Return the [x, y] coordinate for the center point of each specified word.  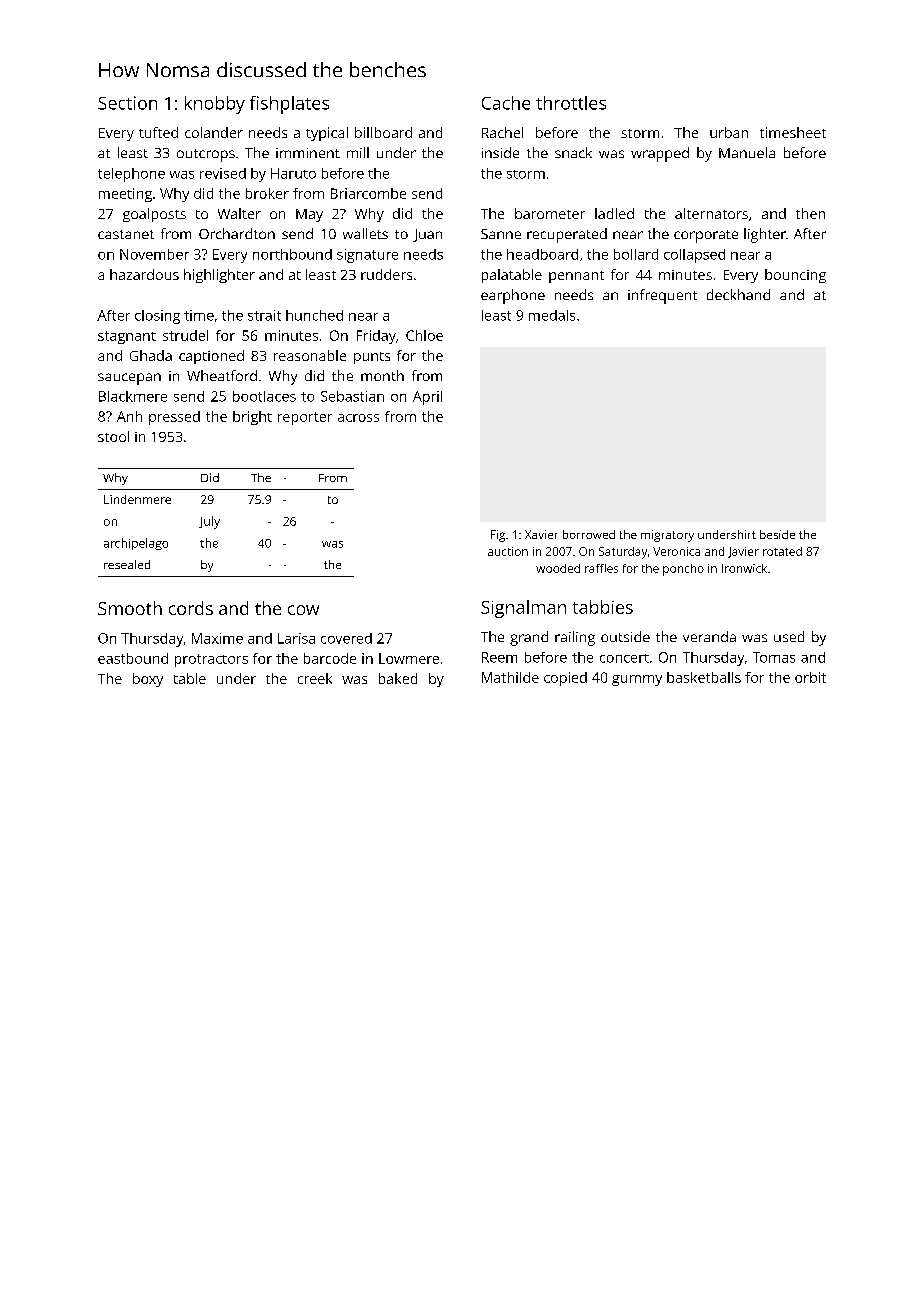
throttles [571, 103]
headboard [542, 254]
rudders [386, 274]
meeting [125, 195]
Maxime [217, 638]
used [789, 636]
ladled [614, 213]
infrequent [662, 296]
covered [346, 638]
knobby [215, 105]
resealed [127, 564]
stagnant [127, 337]
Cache [506, 103]
